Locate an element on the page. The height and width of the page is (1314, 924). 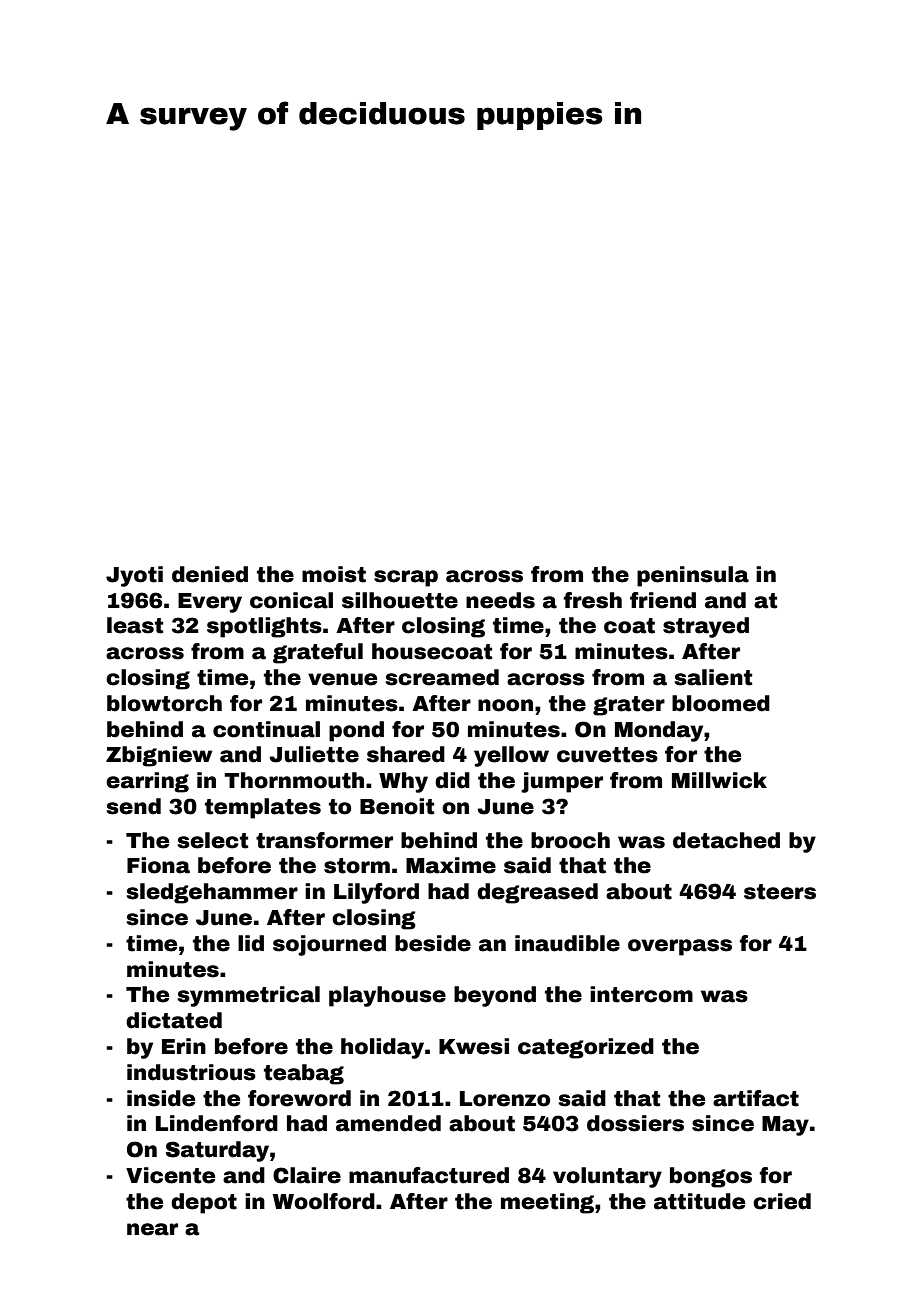
Every is located at coordinates (210, 603).
